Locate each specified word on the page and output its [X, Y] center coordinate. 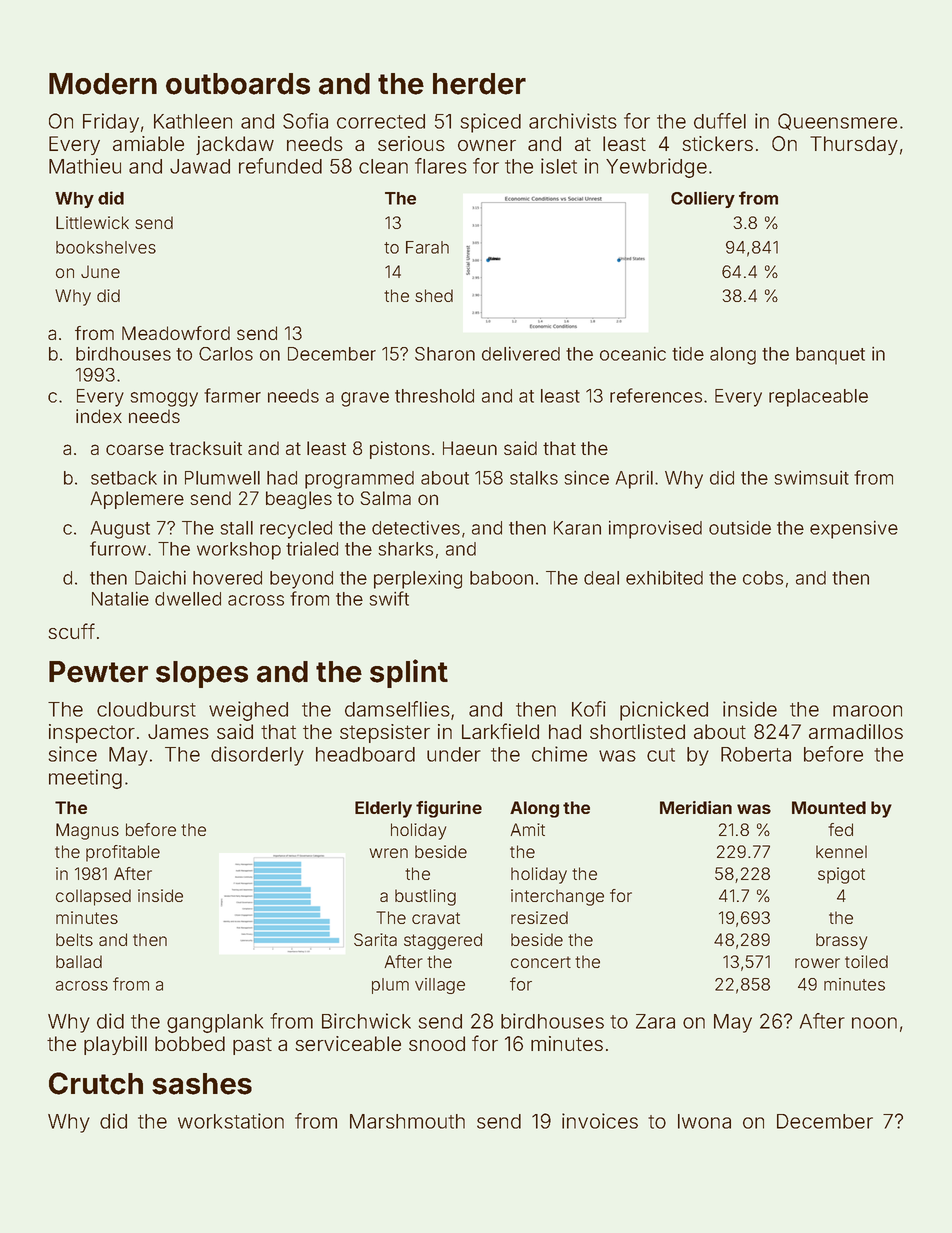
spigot [841, 875]
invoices [600, 1121]
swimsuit [811, 478]
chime [559, 754]
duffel [720, 121]
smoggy [164, 399]
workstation [231, 1121]
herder [479, 84]
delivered [521, 354]
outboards [238, 84]
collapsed [93, 897]
